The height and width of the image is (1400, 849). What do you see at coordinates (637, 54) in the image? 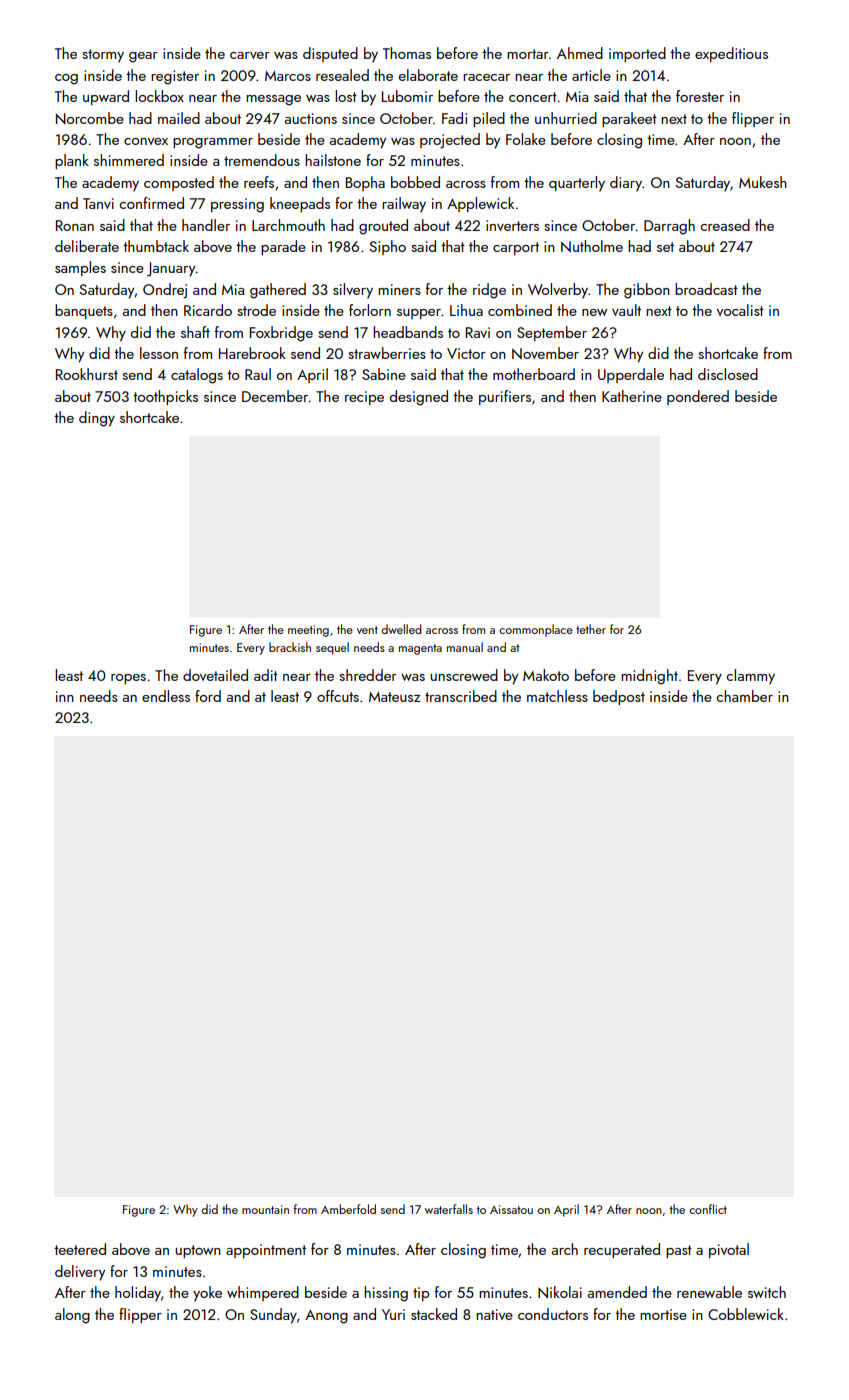
I see `imported` at bounding box center [637, 54].
